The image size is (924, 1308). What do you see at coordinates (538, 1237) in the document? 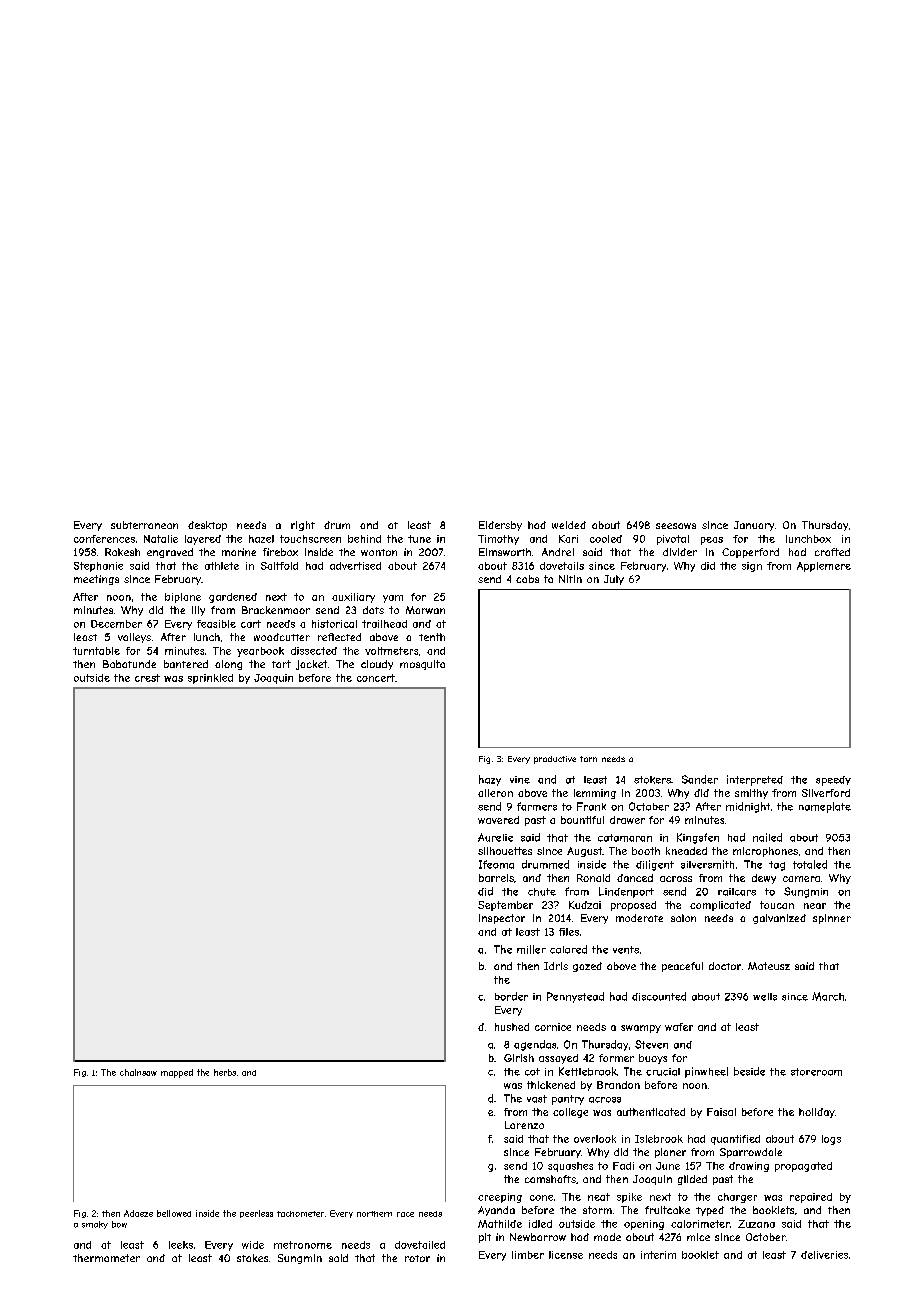
I see `Newbarrow` at bounding box center [538, 1237].
